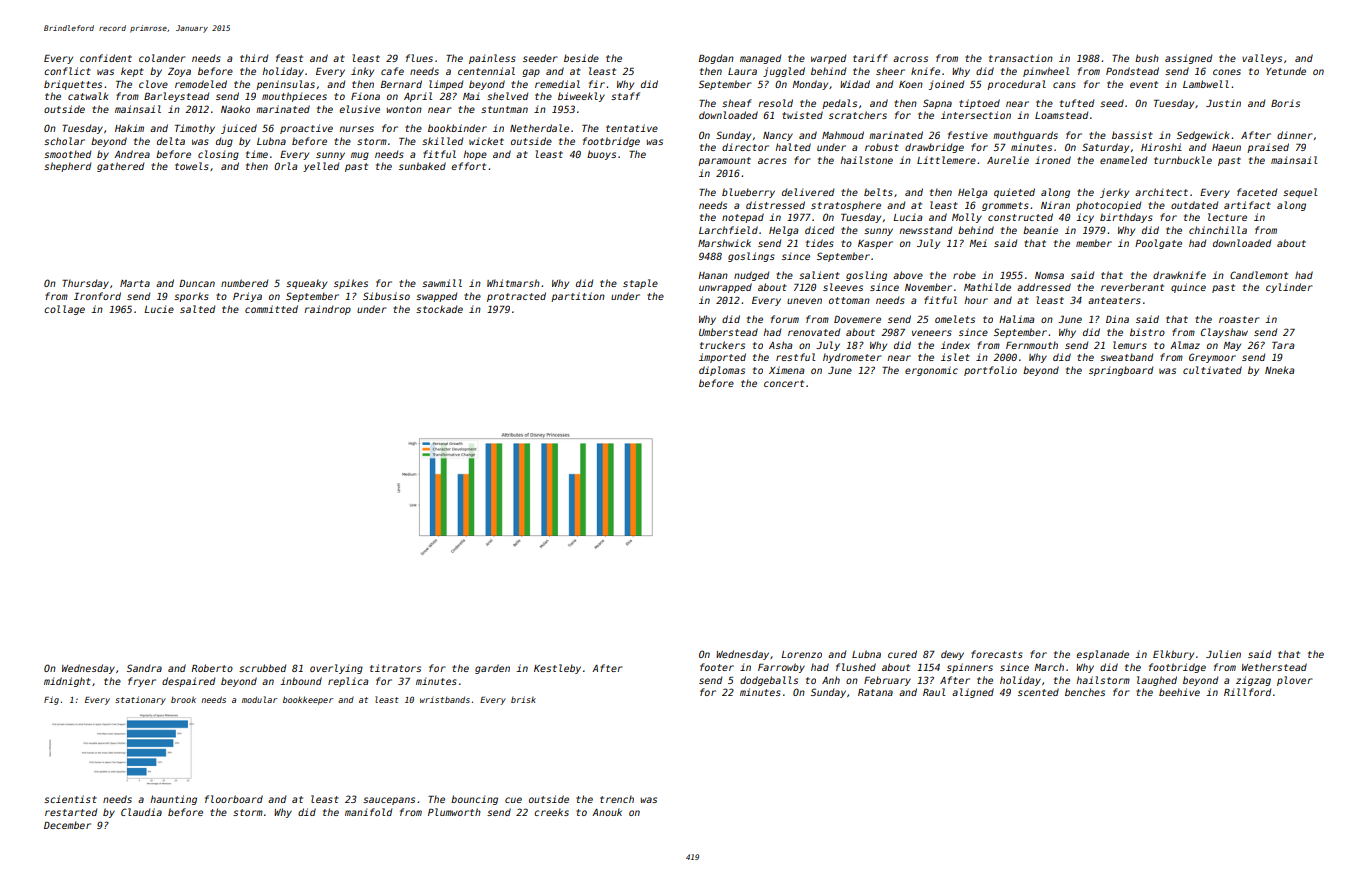 The width and height of the document is (1372, 887). I want to click on colander, so click(162, 58).
